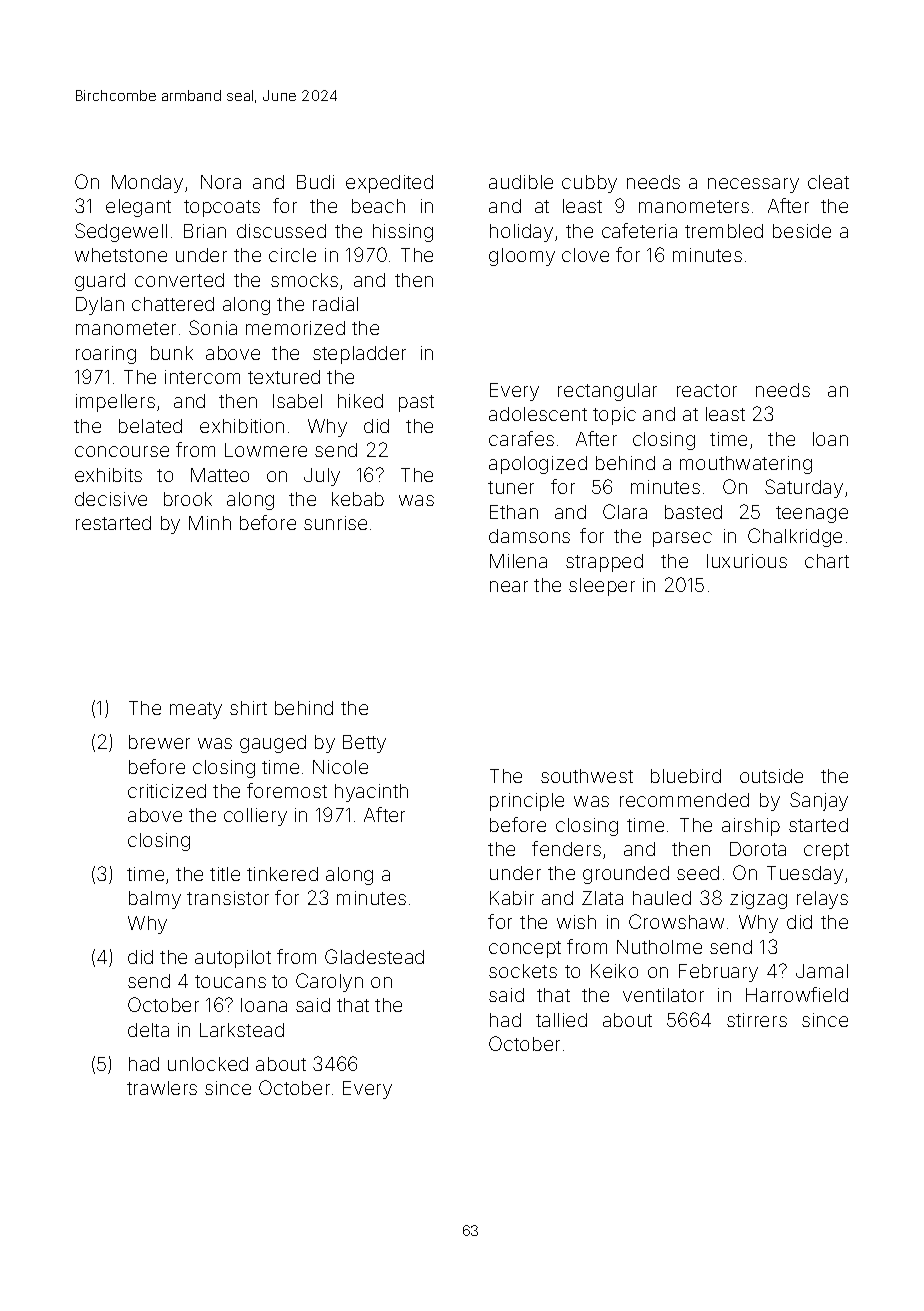 The height and width of the screenshot is (1311, 924). Describe the element at coordinates (523, 971) in the screenshot. I see `sockets` at that location.
